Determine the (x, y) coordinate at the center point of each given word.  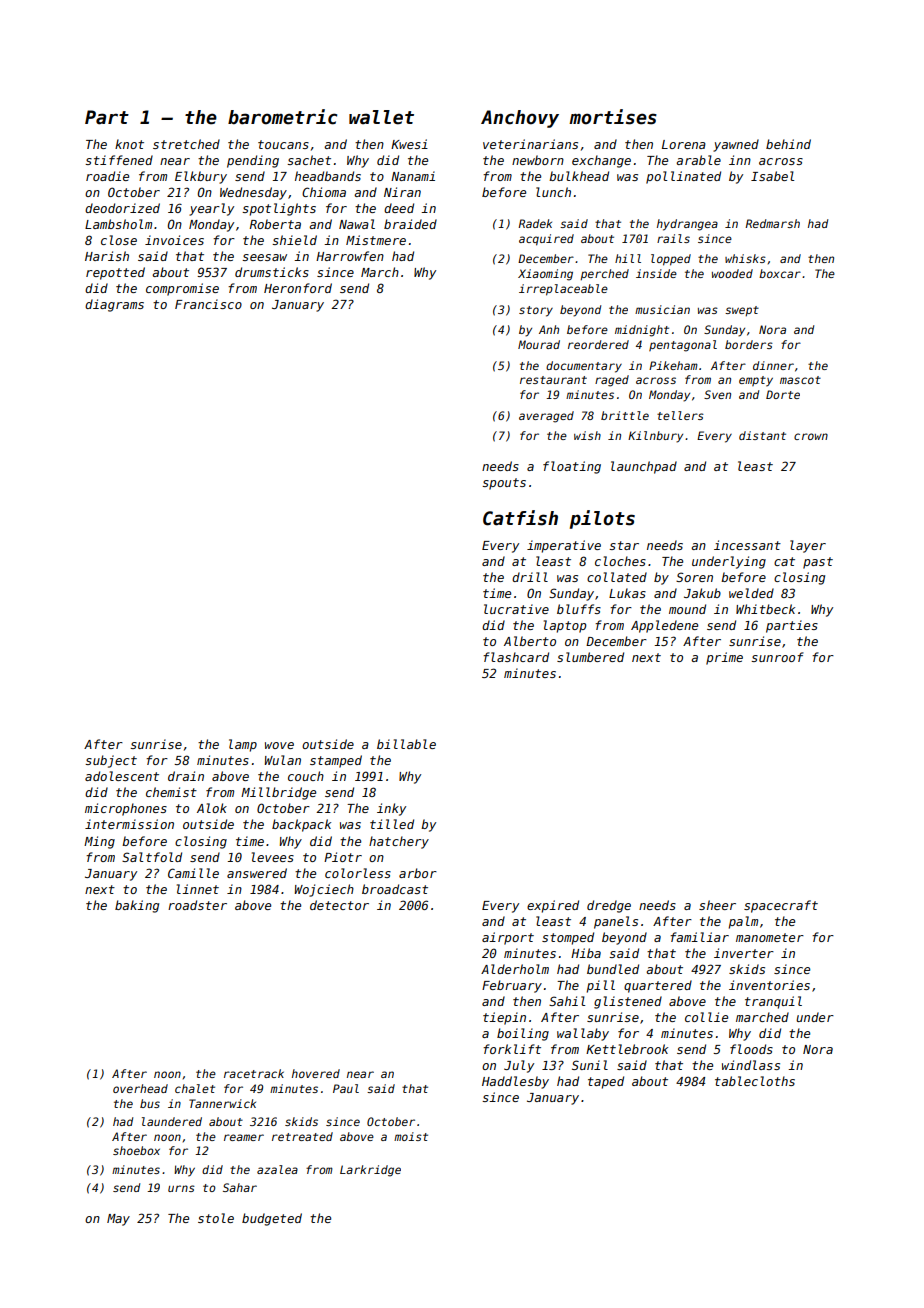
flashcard (516, 657)
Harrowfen (350, 256)
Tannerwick (222, 1103)
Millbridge (278, 793)
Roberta (275, 224)
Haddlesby (515, 1082)
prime (724, 658)
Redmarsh (772, 223)
